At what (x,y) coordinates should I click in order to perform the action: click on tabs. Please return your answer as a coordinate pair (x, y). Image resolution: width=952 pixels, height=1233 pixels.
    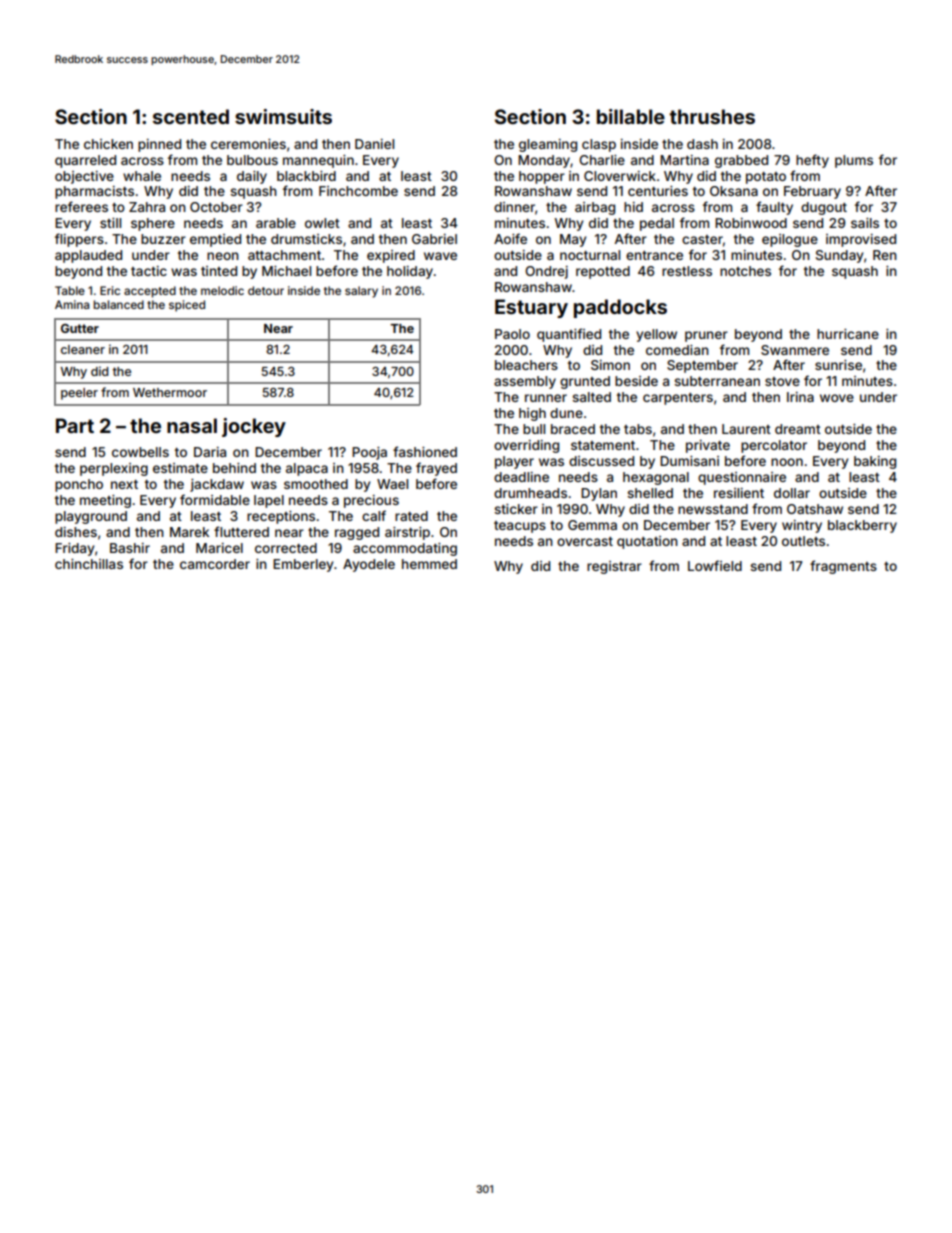
    Looking at the image, I should click on (638, 429).
